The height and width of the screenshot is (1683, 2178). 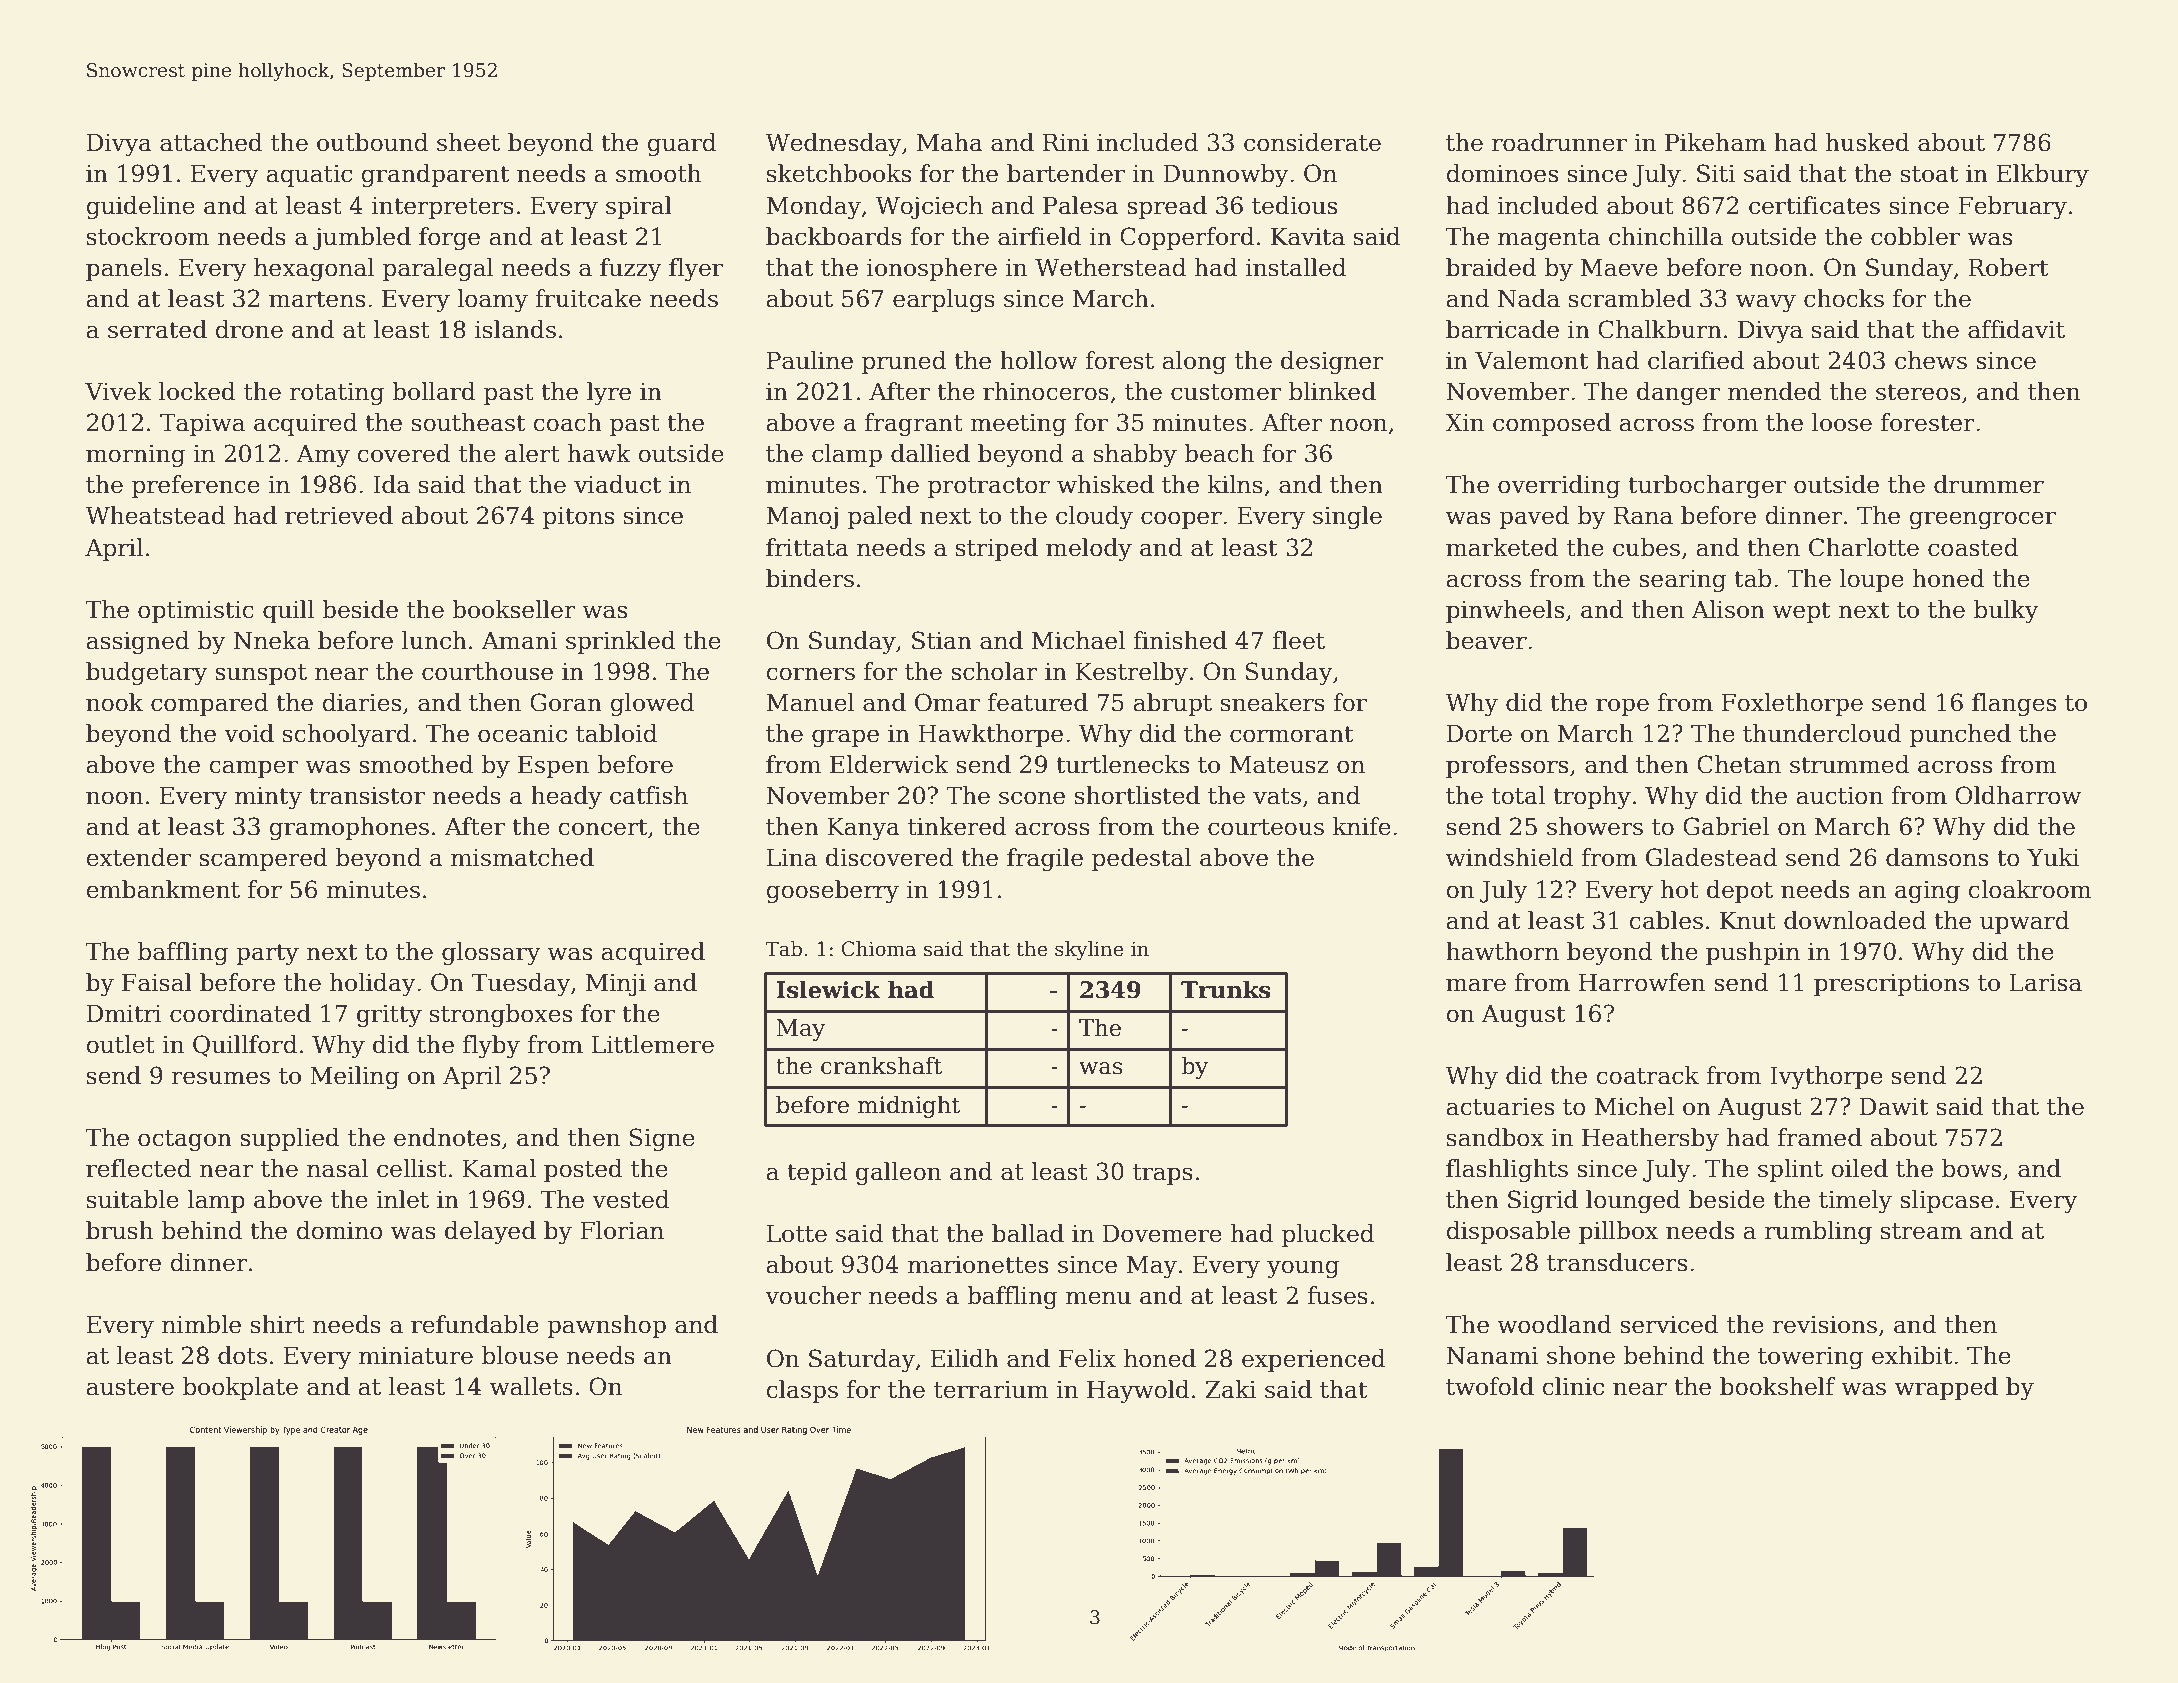 I want to click on voucher, so click(x=813, y=1295).
